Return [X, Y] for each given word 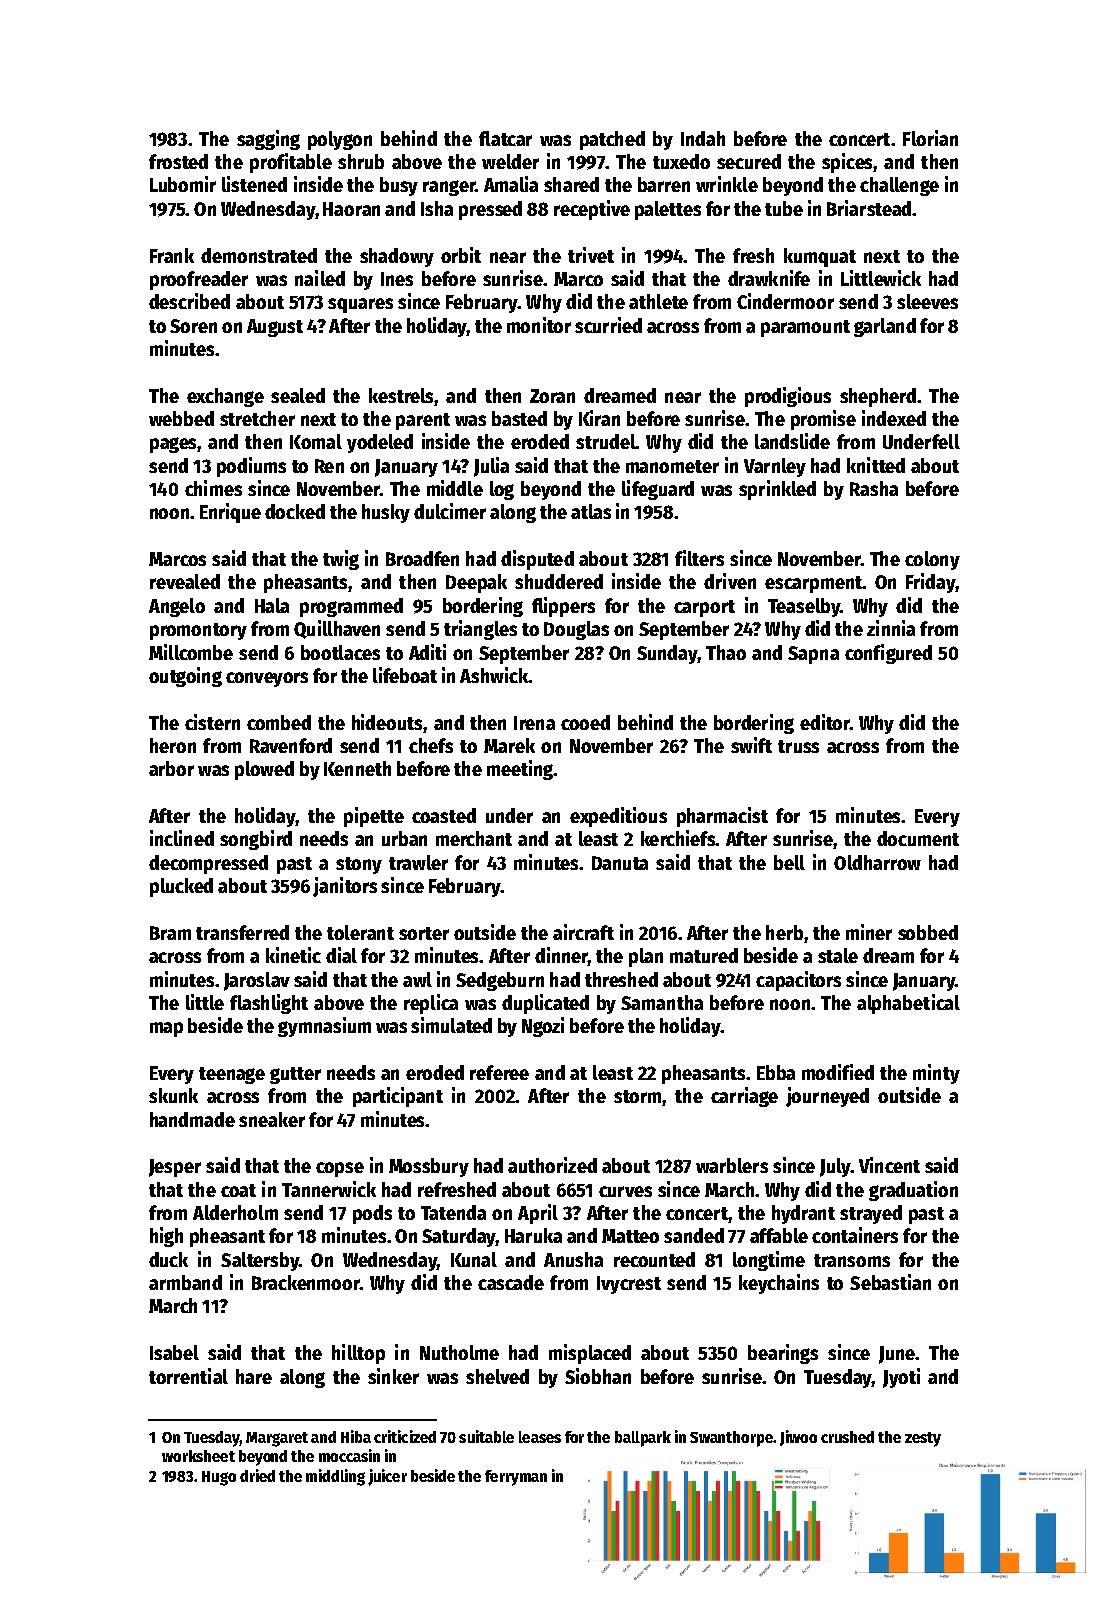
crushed [847, 1437]
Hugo [219, 1478]
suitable [486, 1436]
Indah [703, 138]
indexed [894, 418]
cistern [212, 722]
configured [888, 654]
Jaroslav [257, 981]
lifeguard [658, 490]
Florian [930, 138]
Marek [509, 745]
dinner [561, 956]
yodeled [380, 443]
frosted [178, 161]
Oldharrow [877, 862]
